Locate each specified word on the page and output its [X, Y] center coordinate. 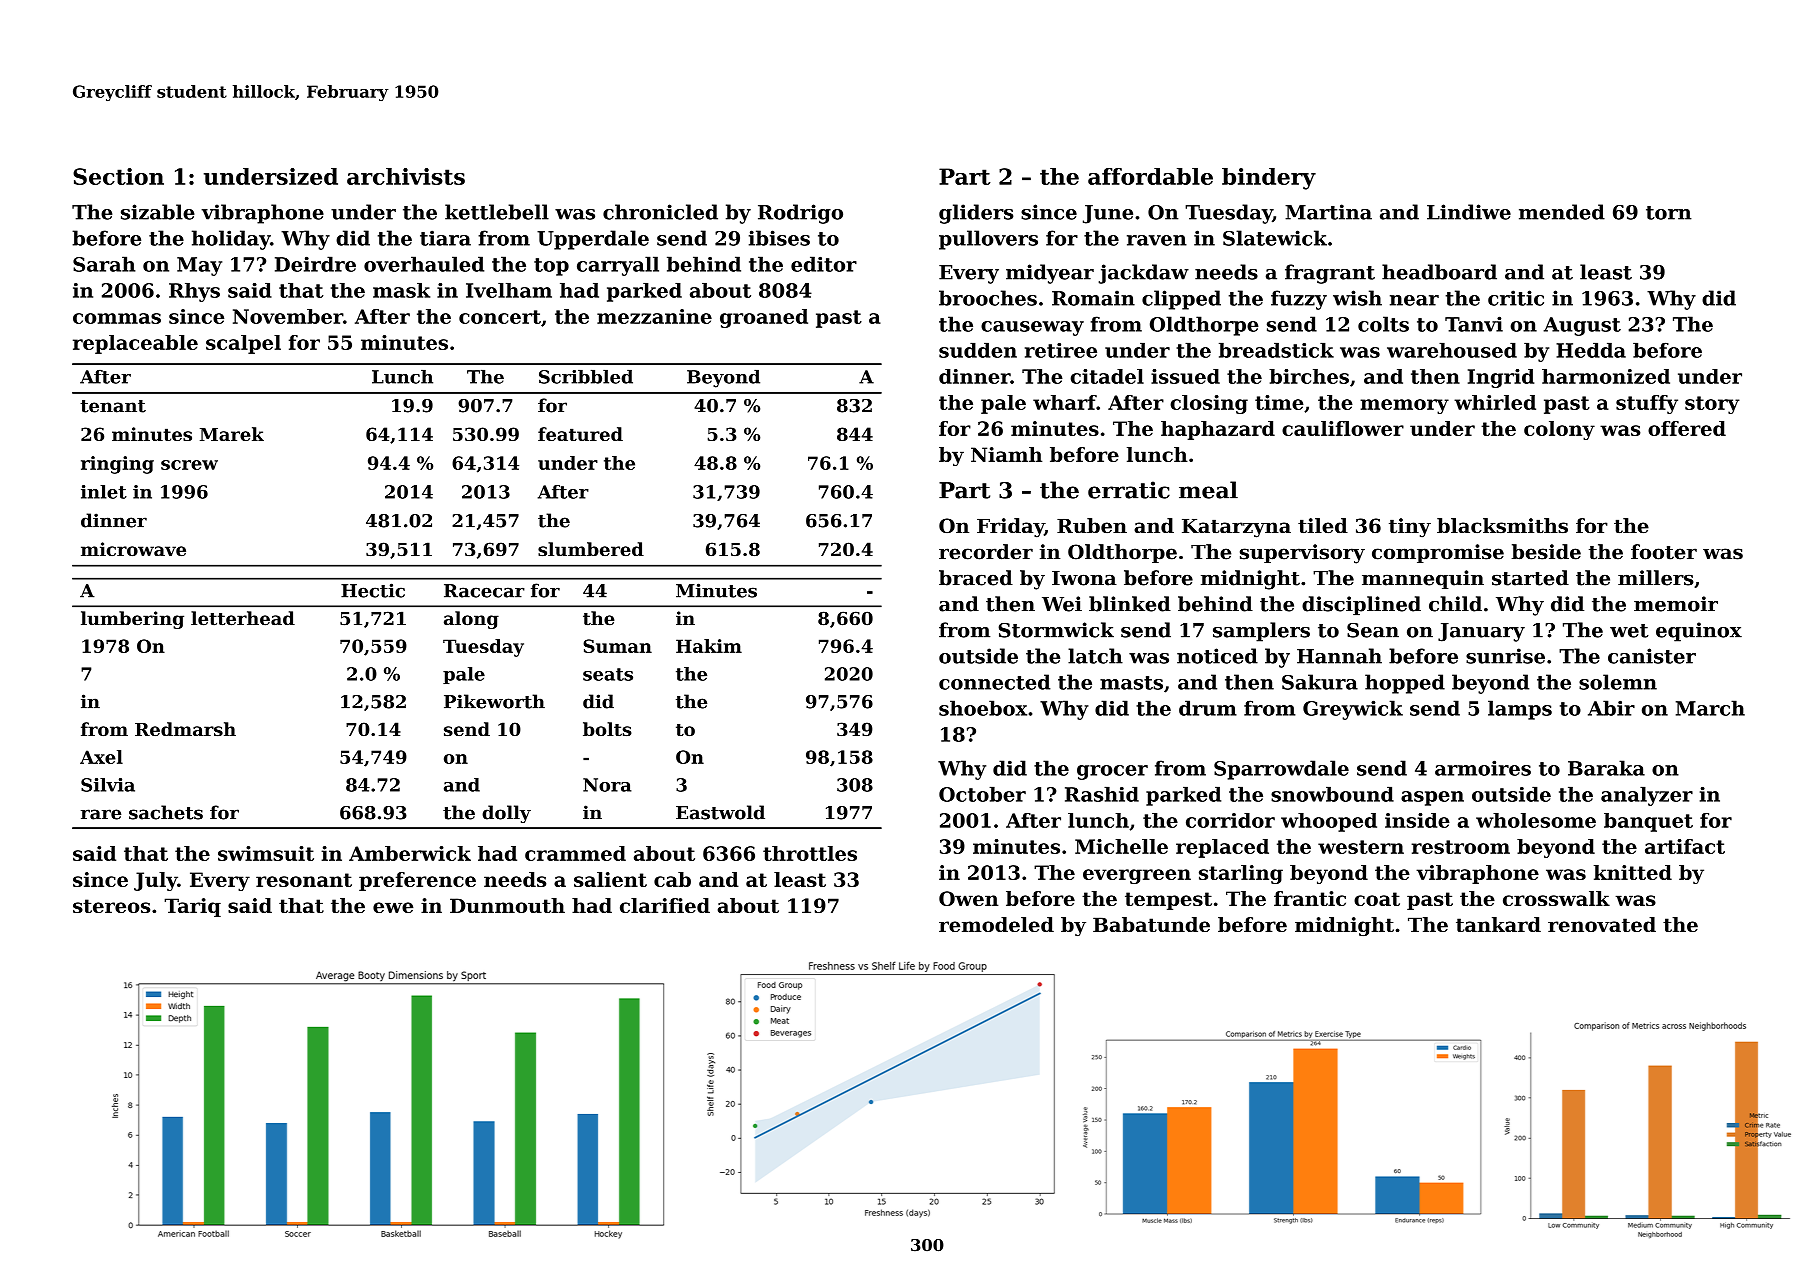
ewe [393, 907]
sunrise [1505, 656]
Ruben [1092, 525]
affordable [1150, 176]
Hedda [1591, 350]
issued [1185, 376]
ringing [117, 465]
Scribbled [586, 377]
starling [1241, 874]
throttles [810, 853]
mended [1562, 212]
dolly [506, 814]
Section [118, 176]
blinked [1130, 604]
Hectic [373, 590]
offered [1687, 428]
